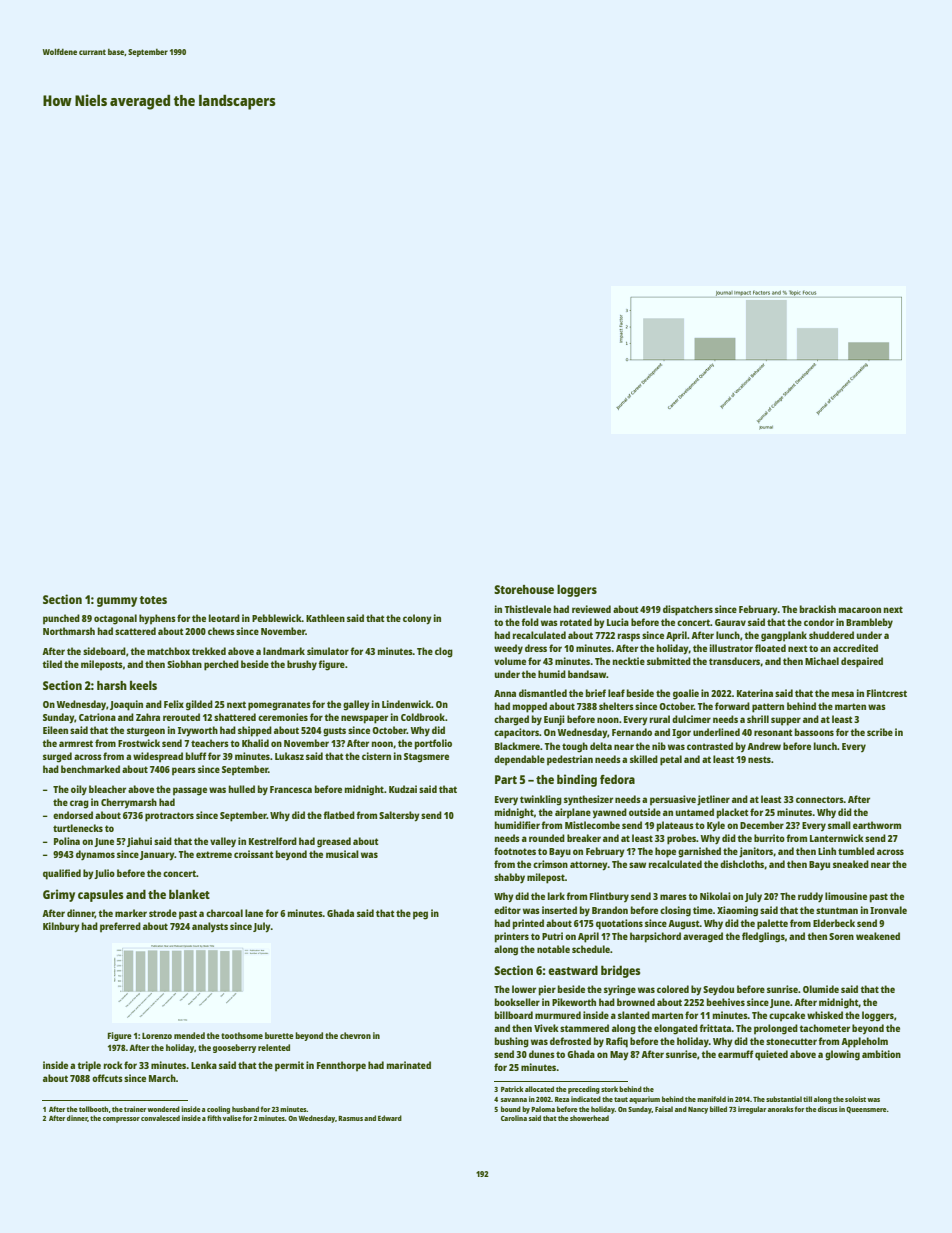 This screenshot has width=952, height=1233. What do you see at coordinates (210, 927) in the screenshot?
I see `analysts` at bounding box center [210, 927].
